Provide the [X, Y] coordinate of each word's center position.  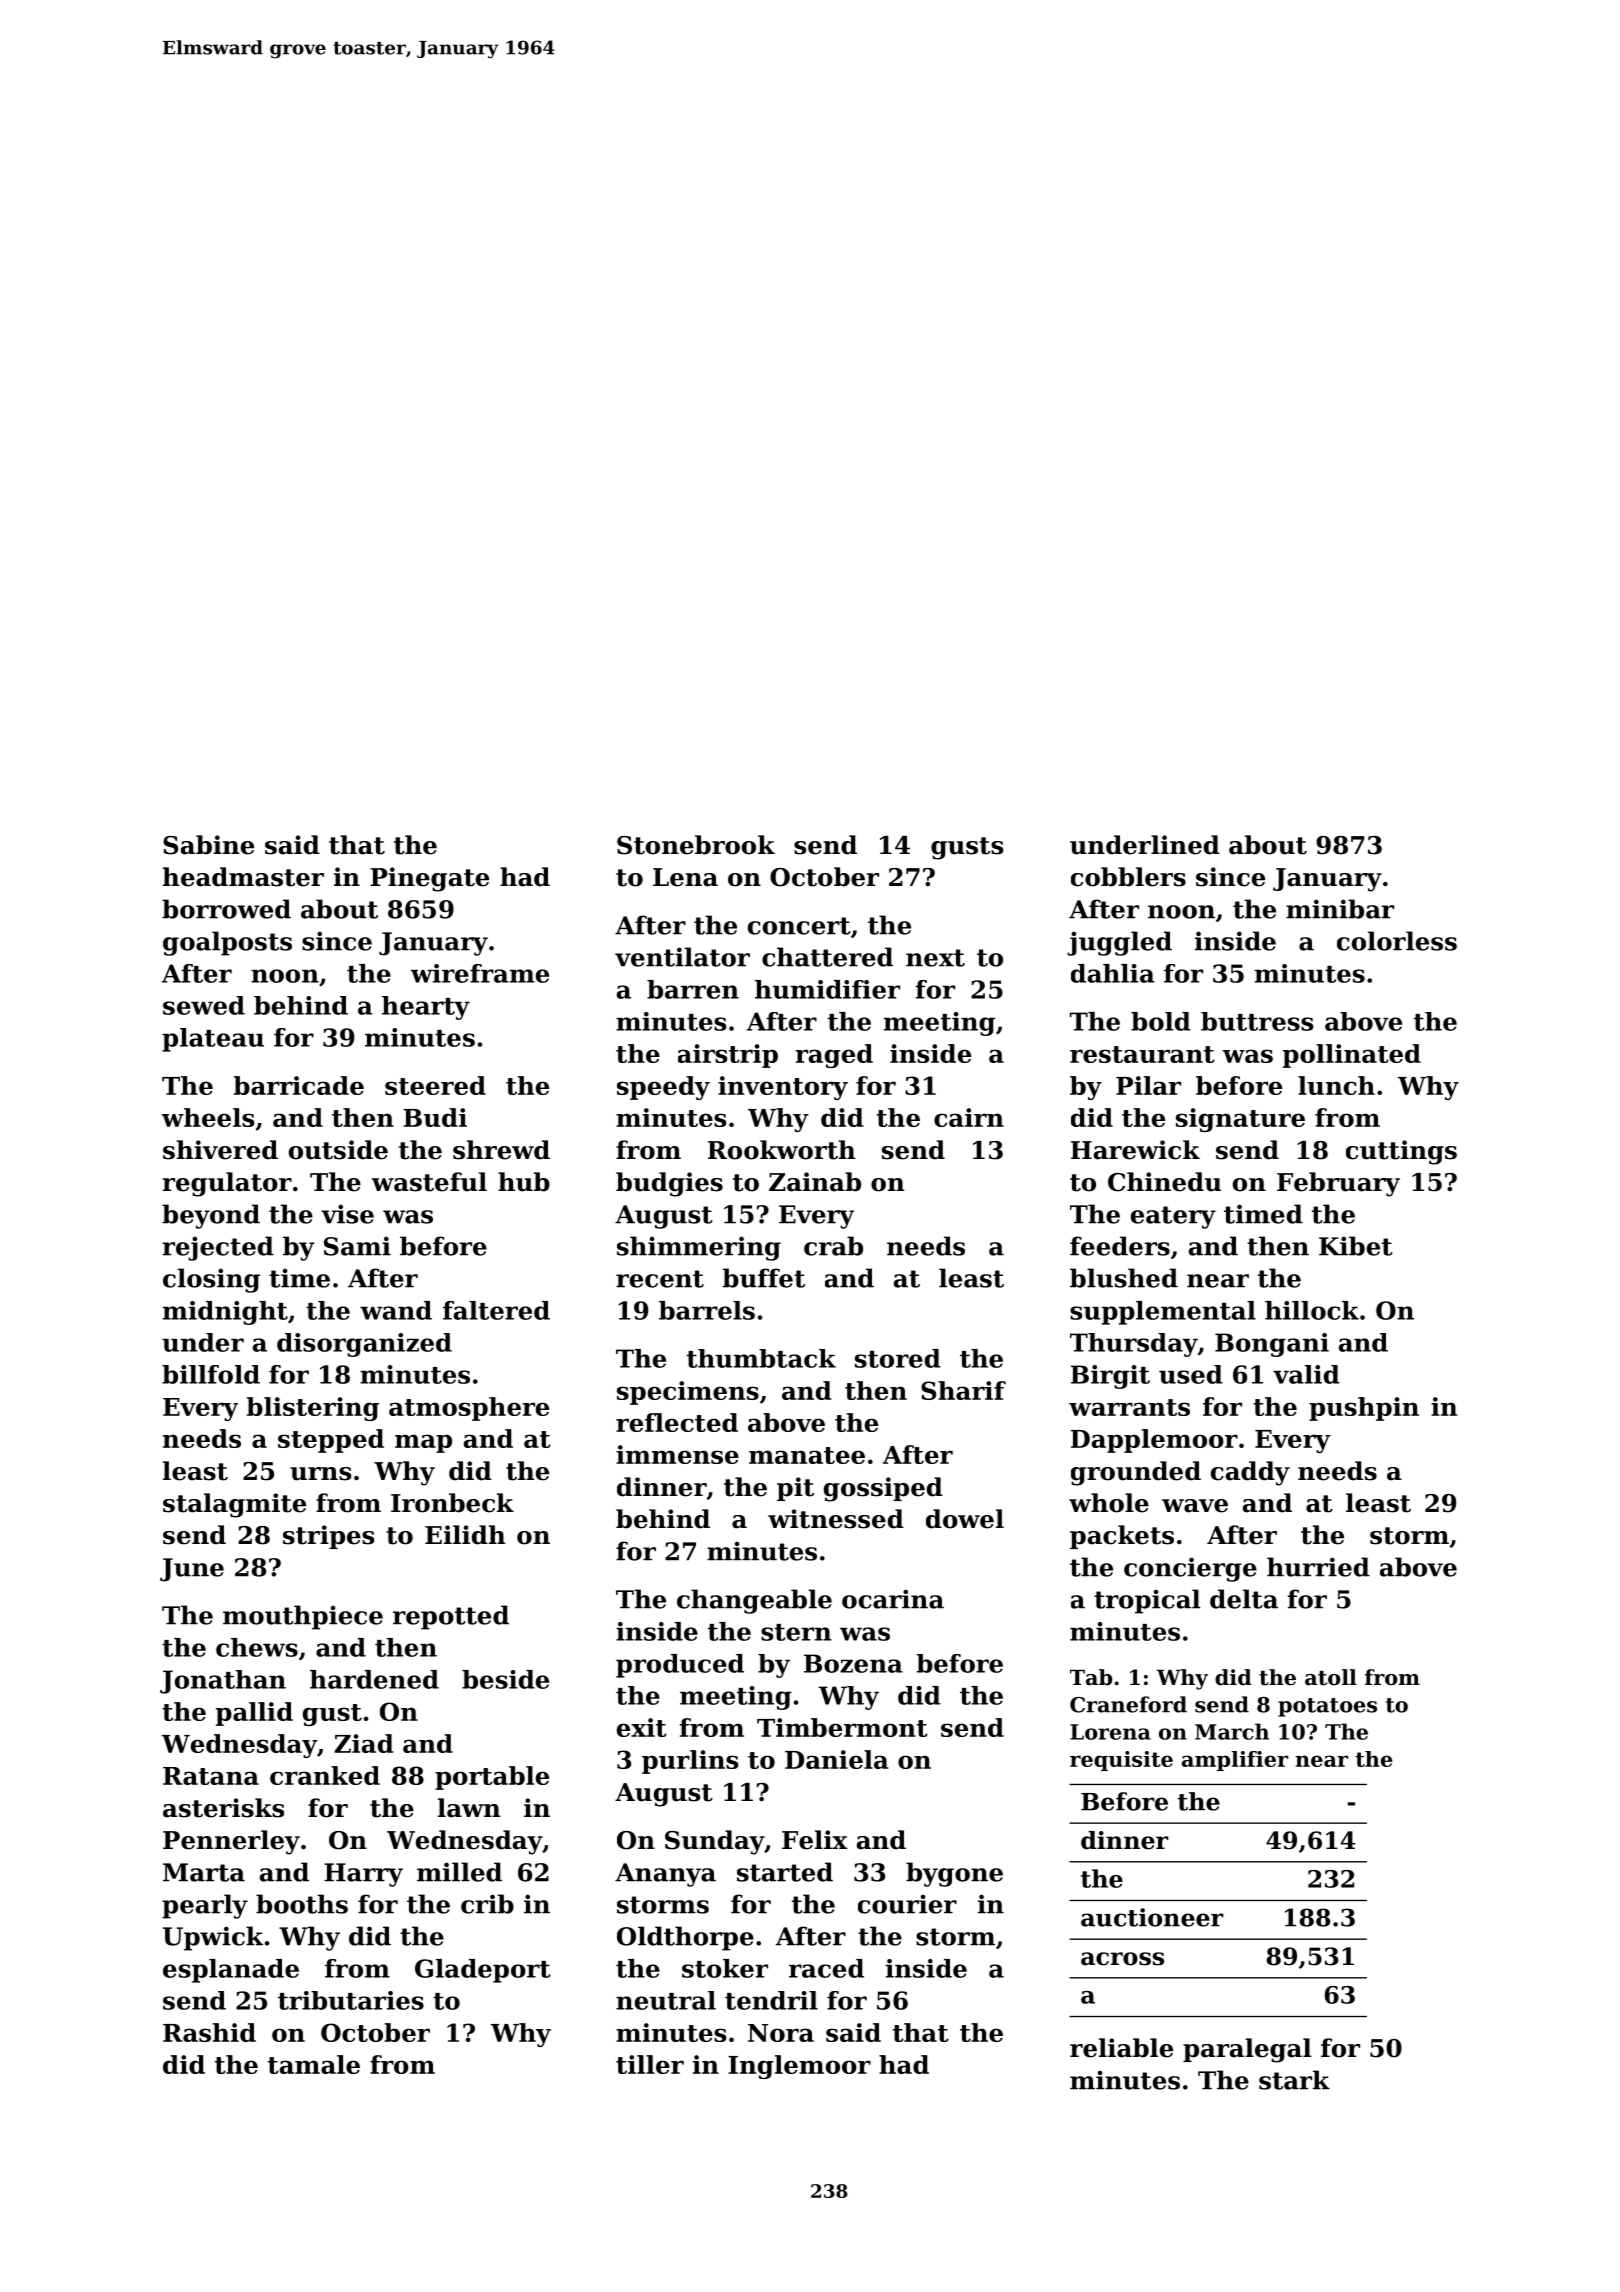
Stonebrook [696, 845]
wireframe [480, 973]
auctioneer [1152, 1917]
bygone [954, 1874]
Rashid [209, 2032]
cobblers [1128, 877]
